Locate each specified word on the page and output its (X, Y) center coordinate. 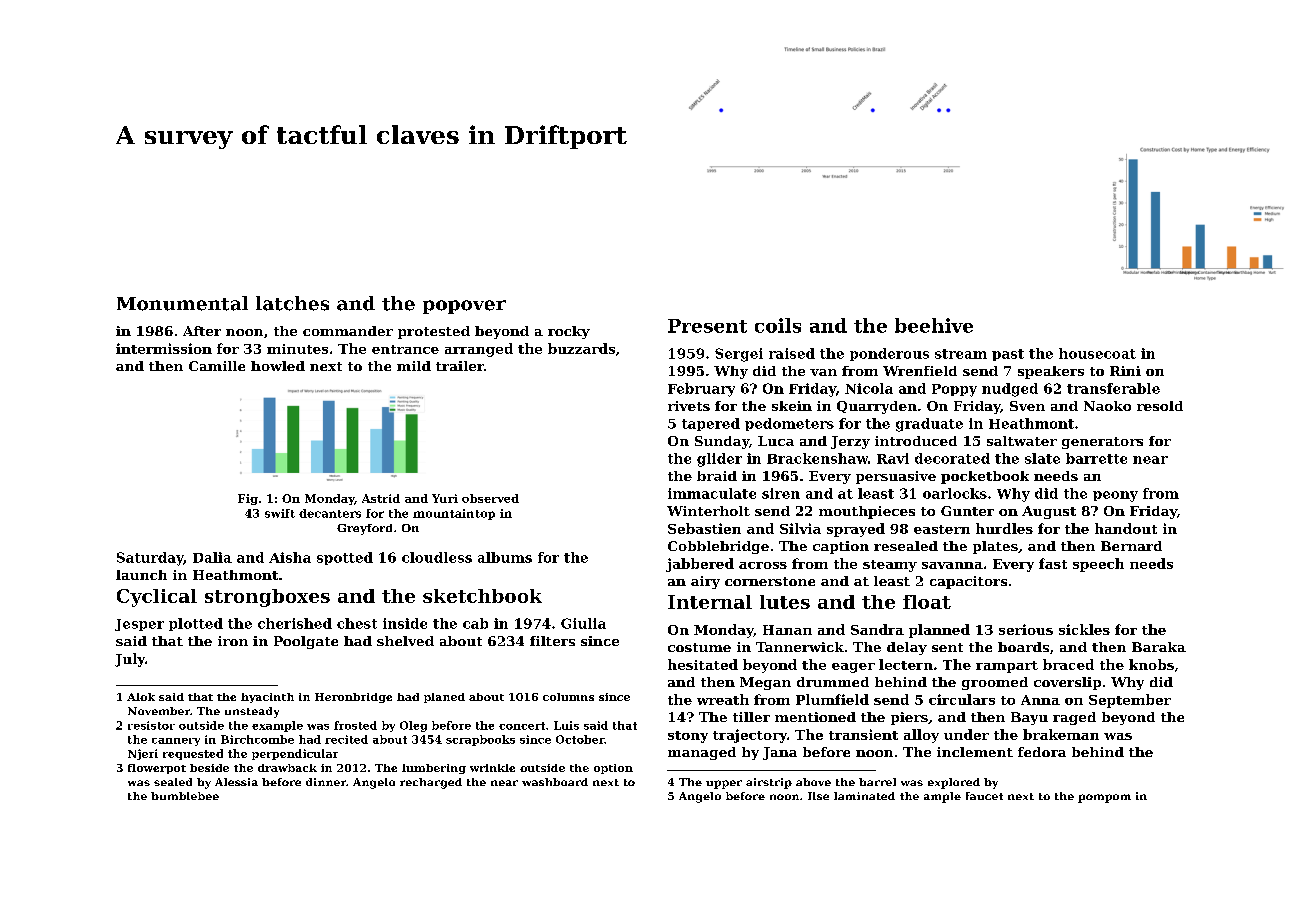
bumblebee (185, 796)
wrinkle (492, 768)
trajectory (750, 736)
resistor (151, 725)
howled (278, 366)
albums (505, 557)
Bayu (1029, 718)
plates (995, 547)
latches (292, 303)
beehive (934, 325)
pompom (1104, 798)
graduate (929, 425)
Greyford (364, 529)
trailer (460, 366)
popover (464, 307)
